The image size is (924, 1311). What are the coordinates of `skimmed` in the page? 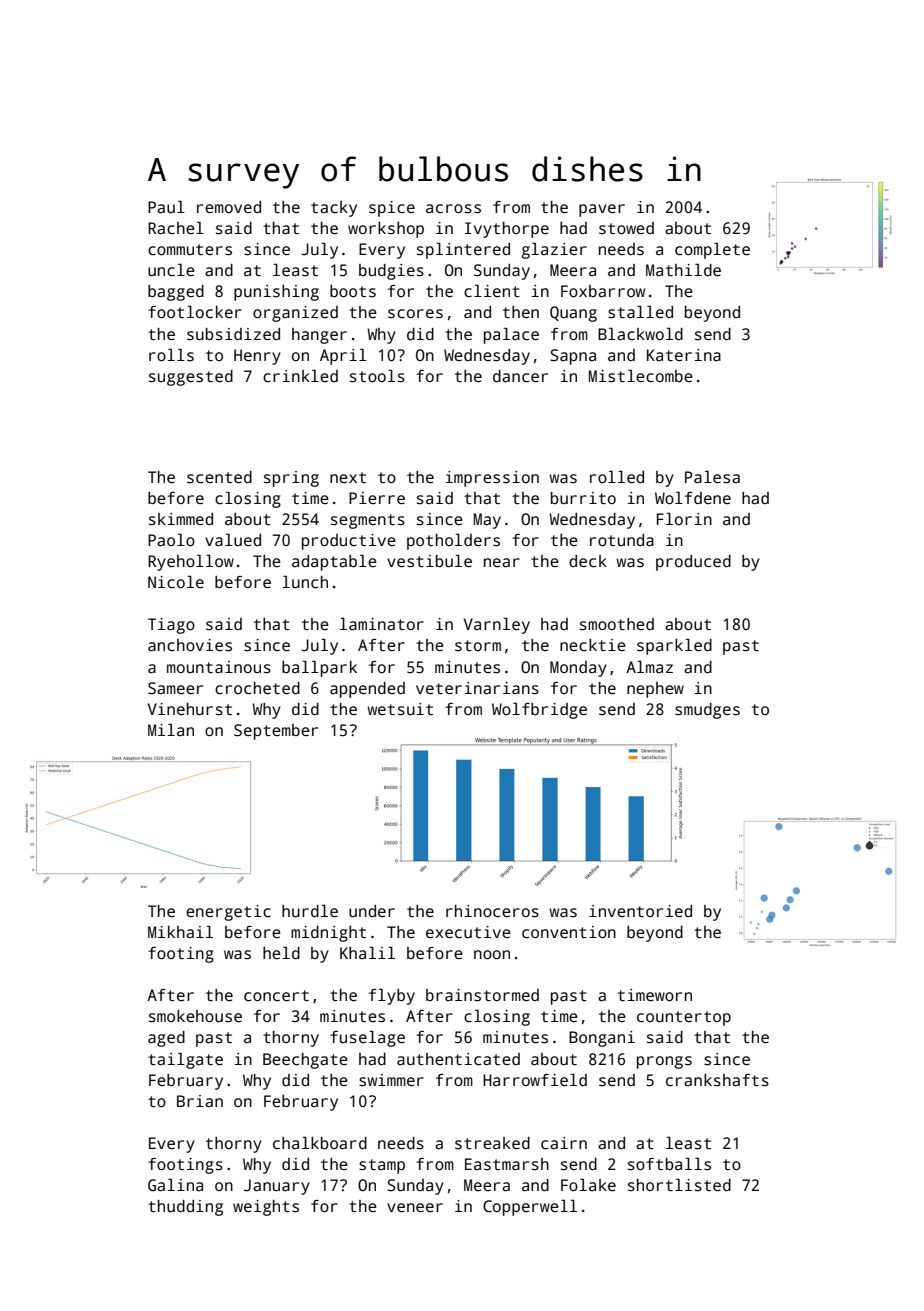 It's located at (181, 519).
